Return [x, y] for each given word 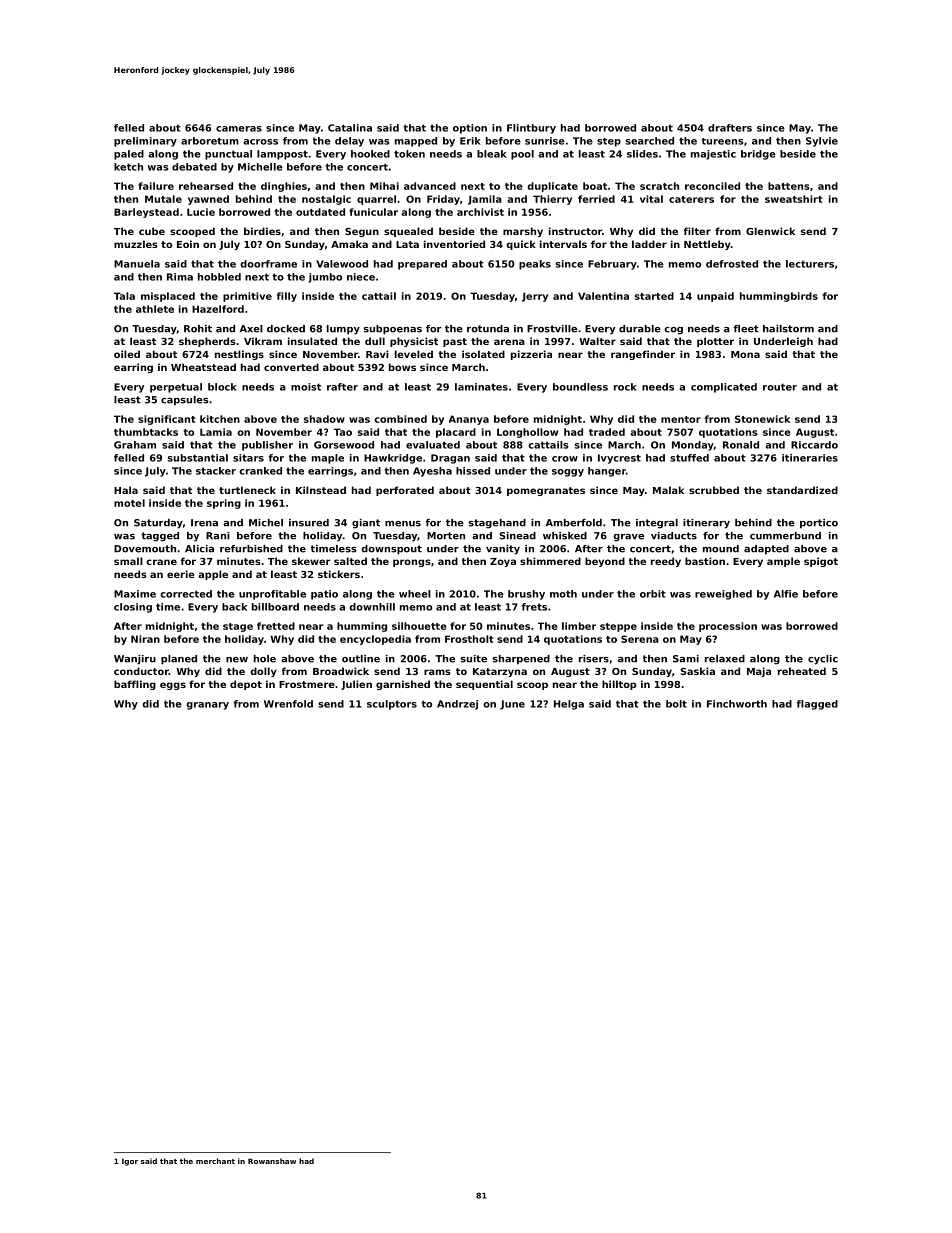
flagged [817, 705]
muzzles [136, 244]
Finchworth [737, 704]
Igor [130, 1162]
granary [207, 706]
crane [161, 562]
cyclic [823, 660]
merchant [215, 1161]
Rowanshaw [272, 1161]
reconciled [712, 186]
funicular [373, 212]
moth [563, 594]
